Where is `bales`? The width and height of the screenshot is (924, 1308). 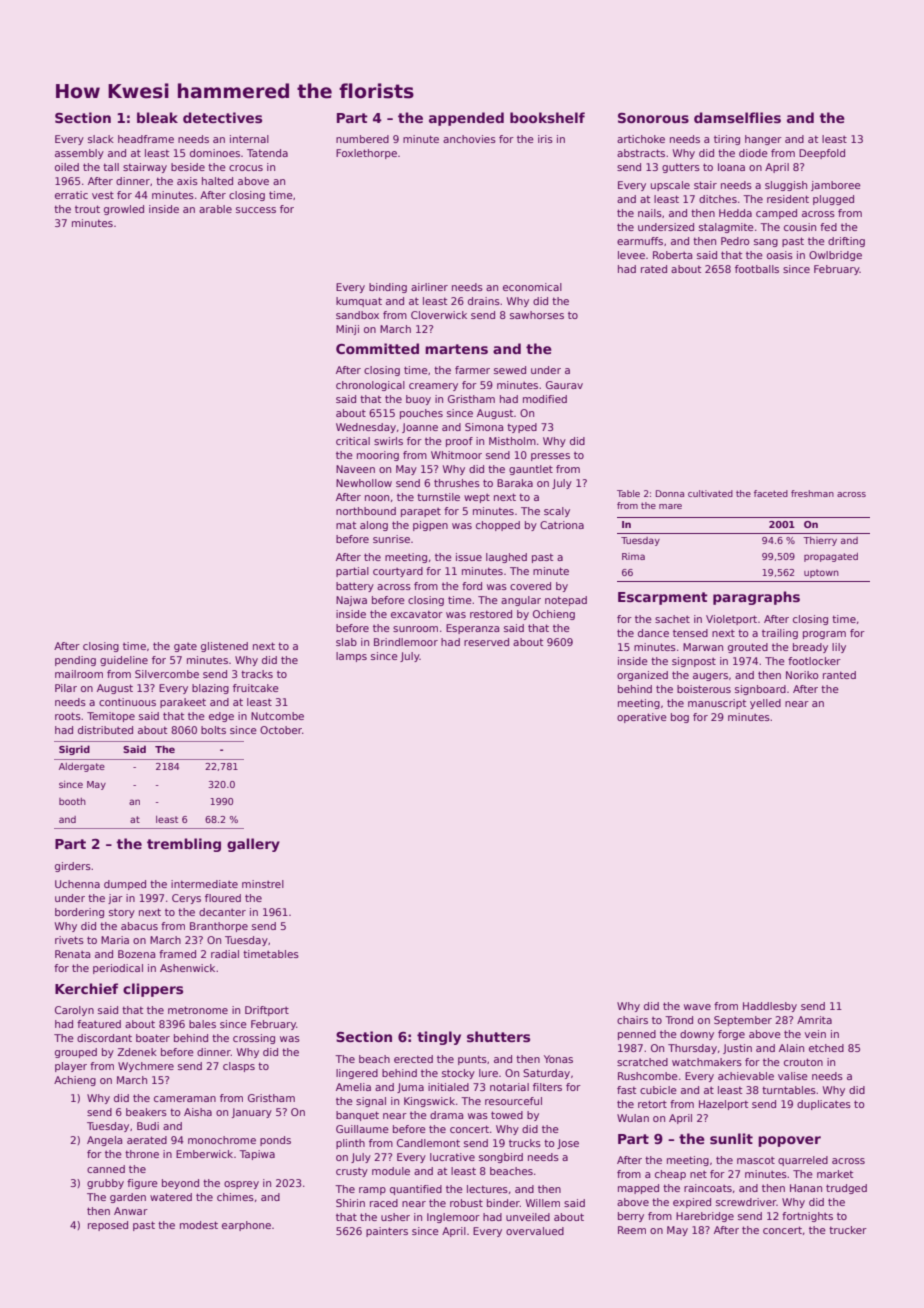
bales is located at coordinates (202, 1024).
